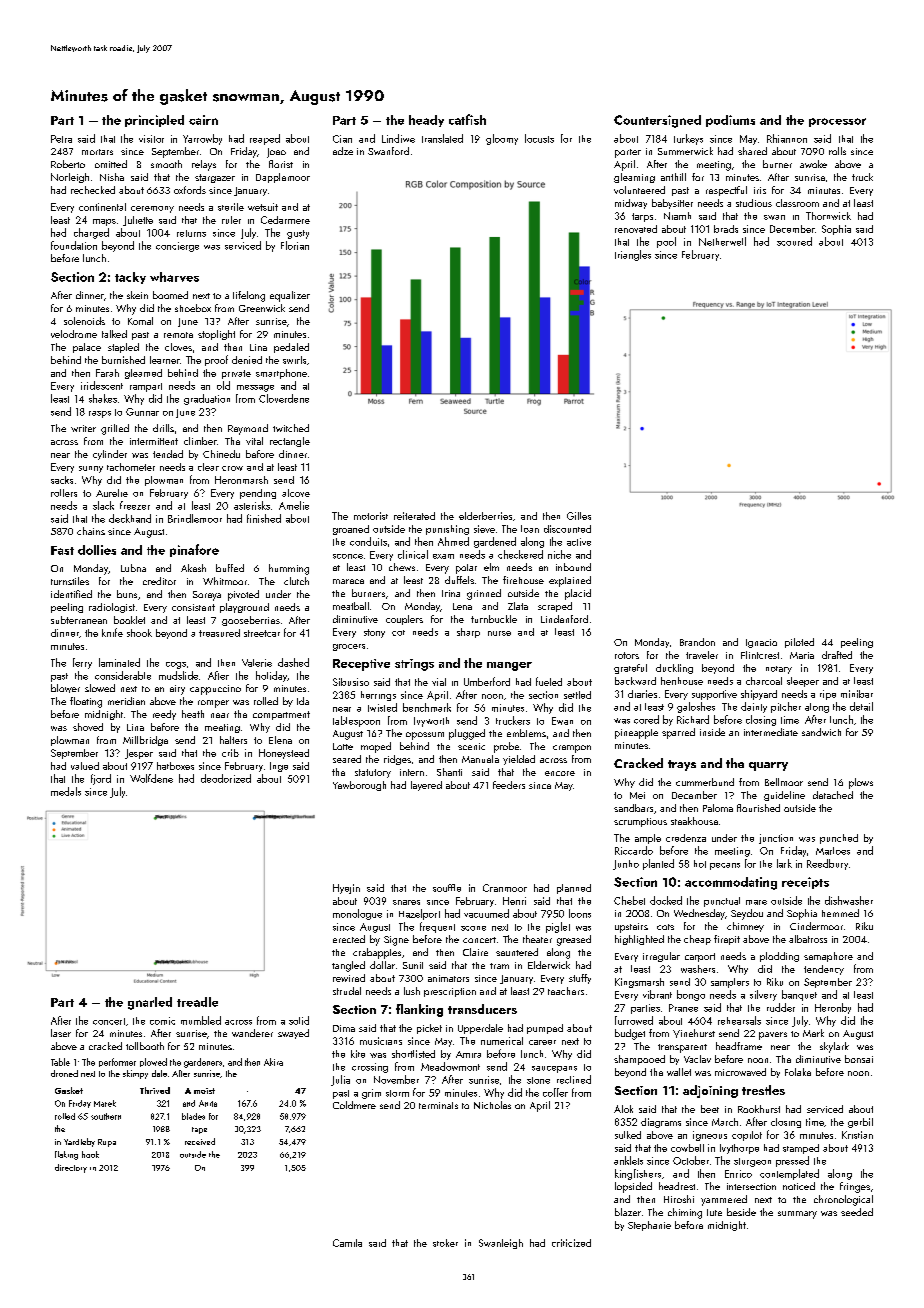  What do you see at coordinates (66, 1155) in the screenshot?
I see `flaking` at bounding box center [66, 1155].
